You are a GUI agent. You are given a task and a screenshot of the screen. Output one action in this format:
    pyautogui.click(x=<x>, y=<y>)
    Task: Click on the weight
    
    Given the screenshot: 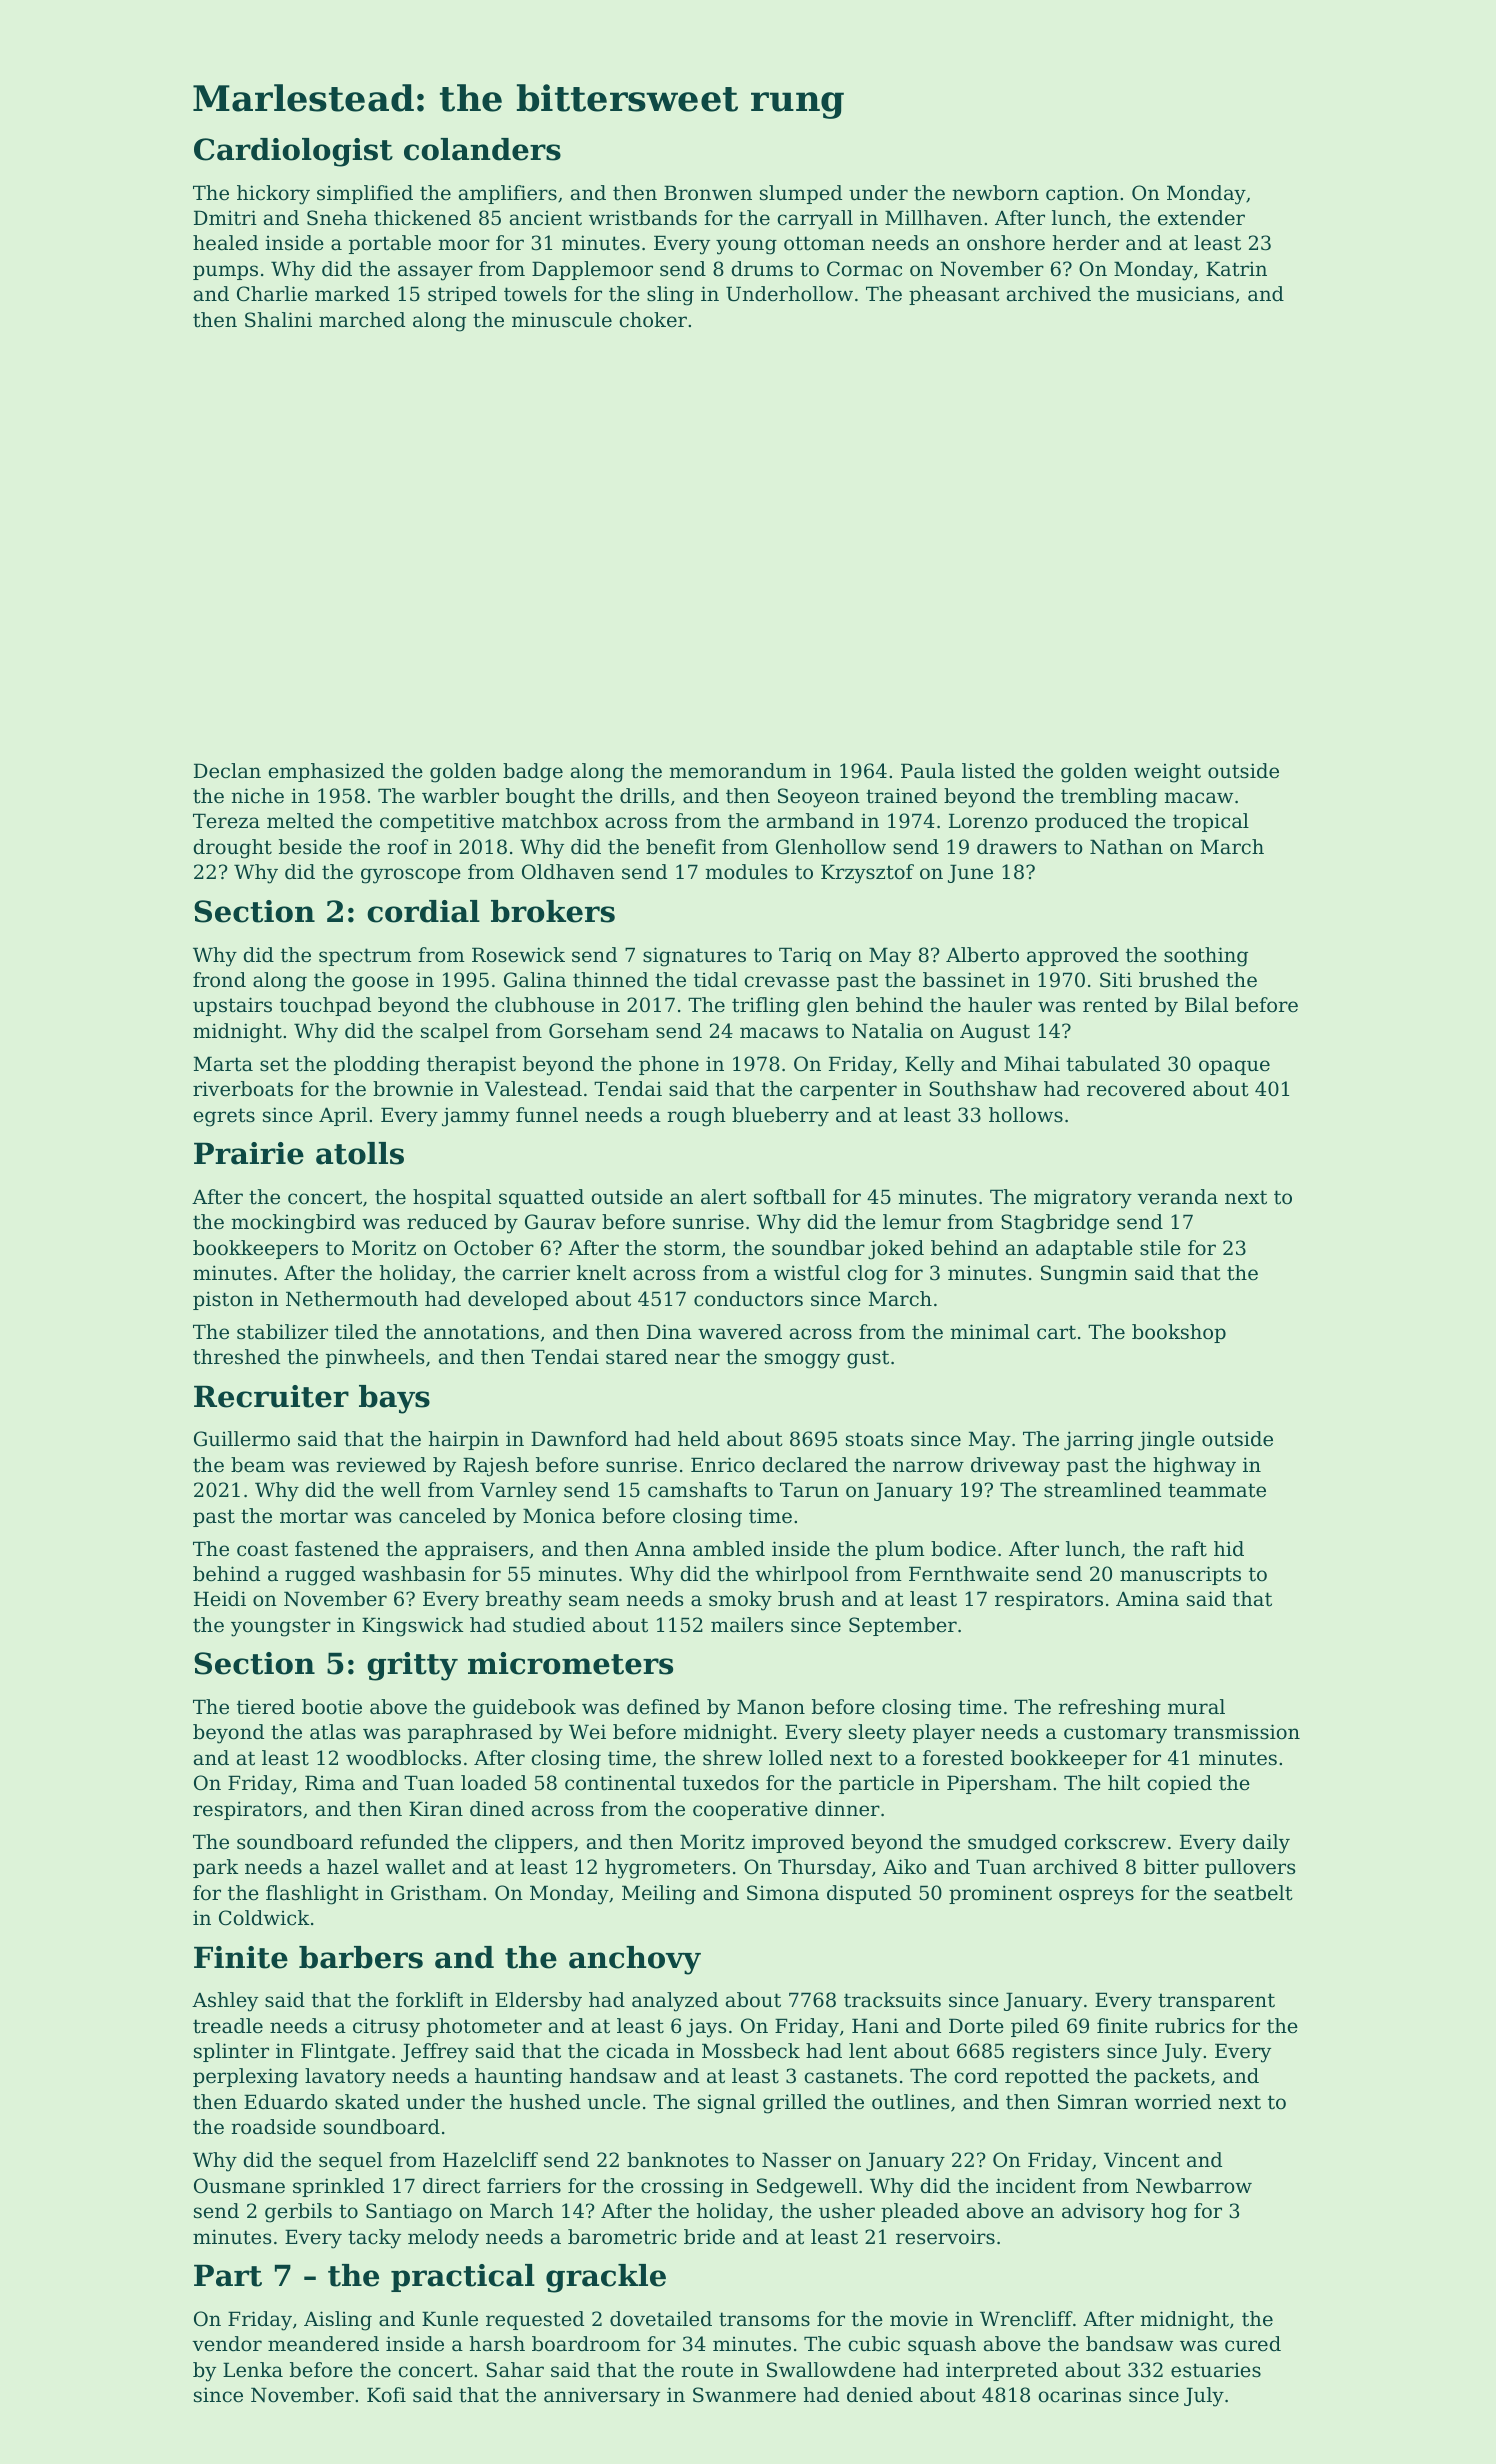 What is the action you would take?
    pyautogui.click(x=1167, y=773)
